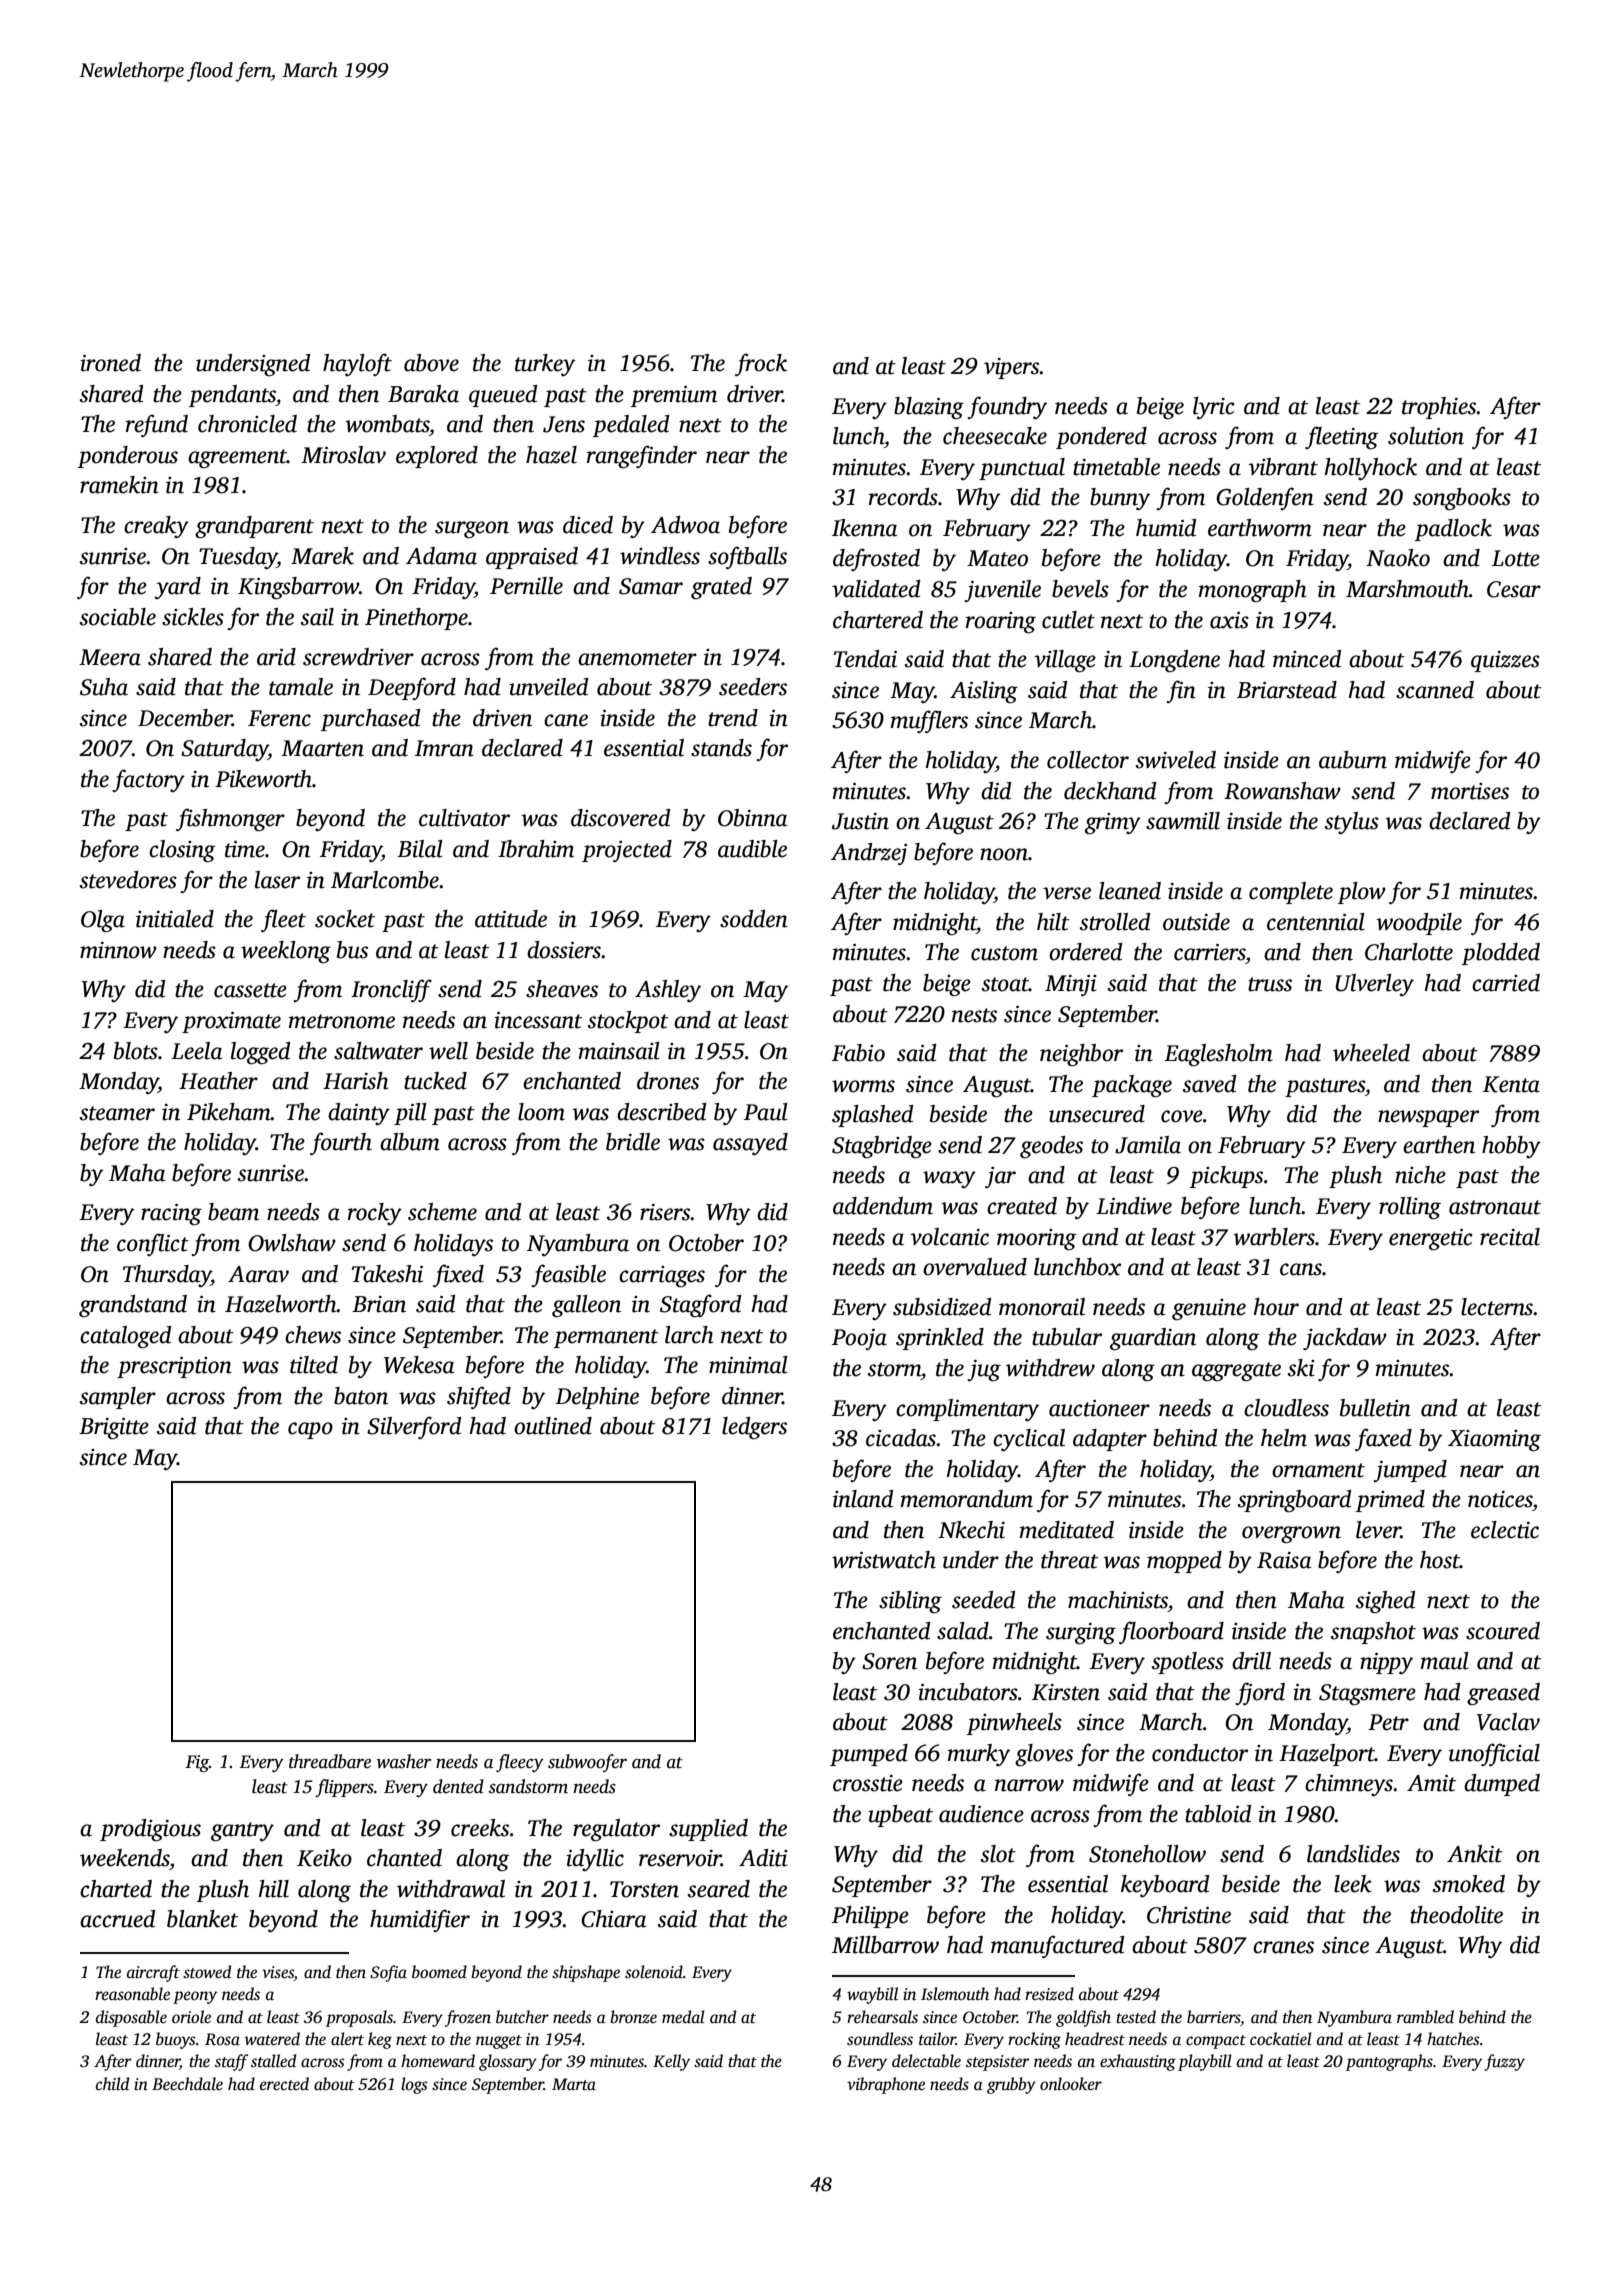 This image has width=1620, height=2292. What do you see at coordinates (859, 1339) in the image?
I see `Pooja` at bounding box center [859, 1339].
